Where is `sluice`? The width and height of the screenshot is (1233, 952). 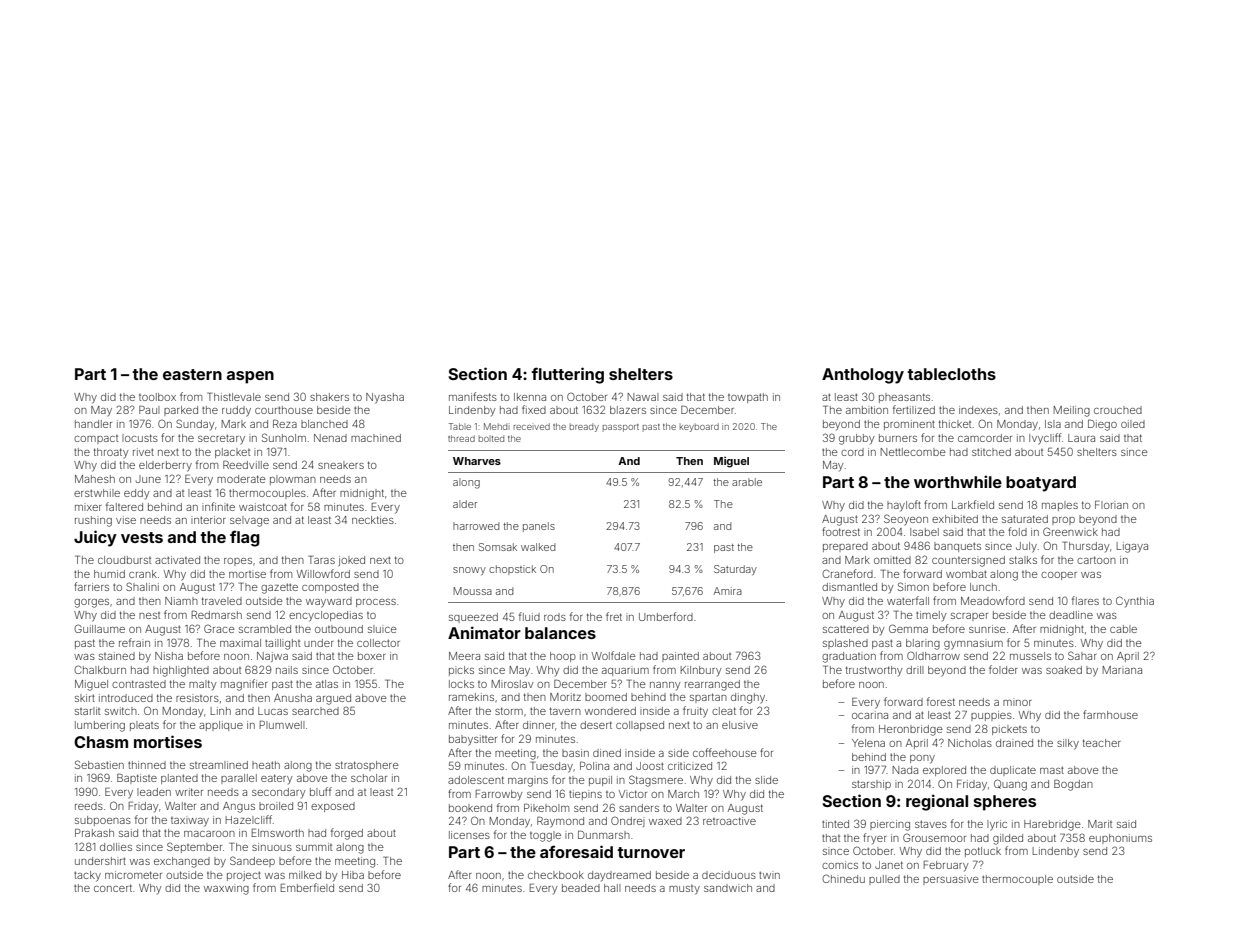 sluice is located at coordinates (382, 629).
